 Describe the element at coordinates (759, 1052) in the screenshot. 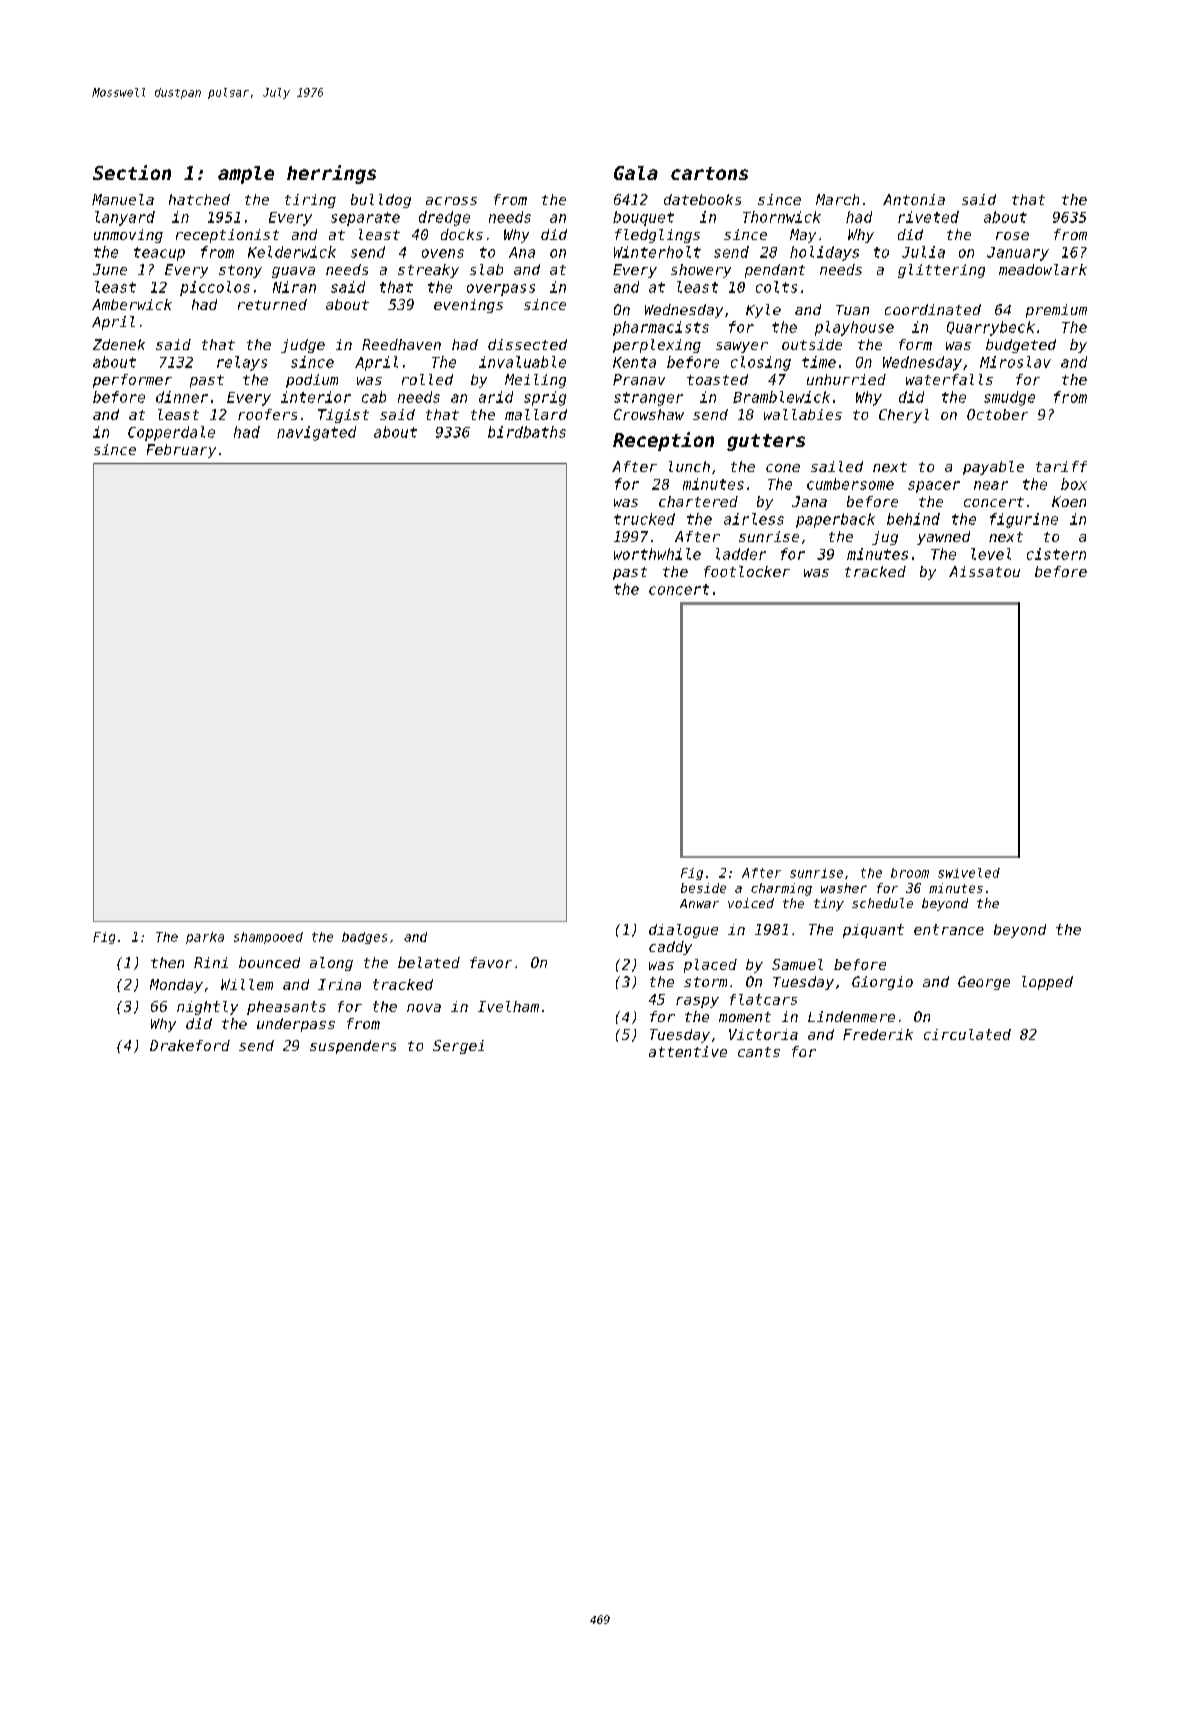

I see `cants` at that location.
